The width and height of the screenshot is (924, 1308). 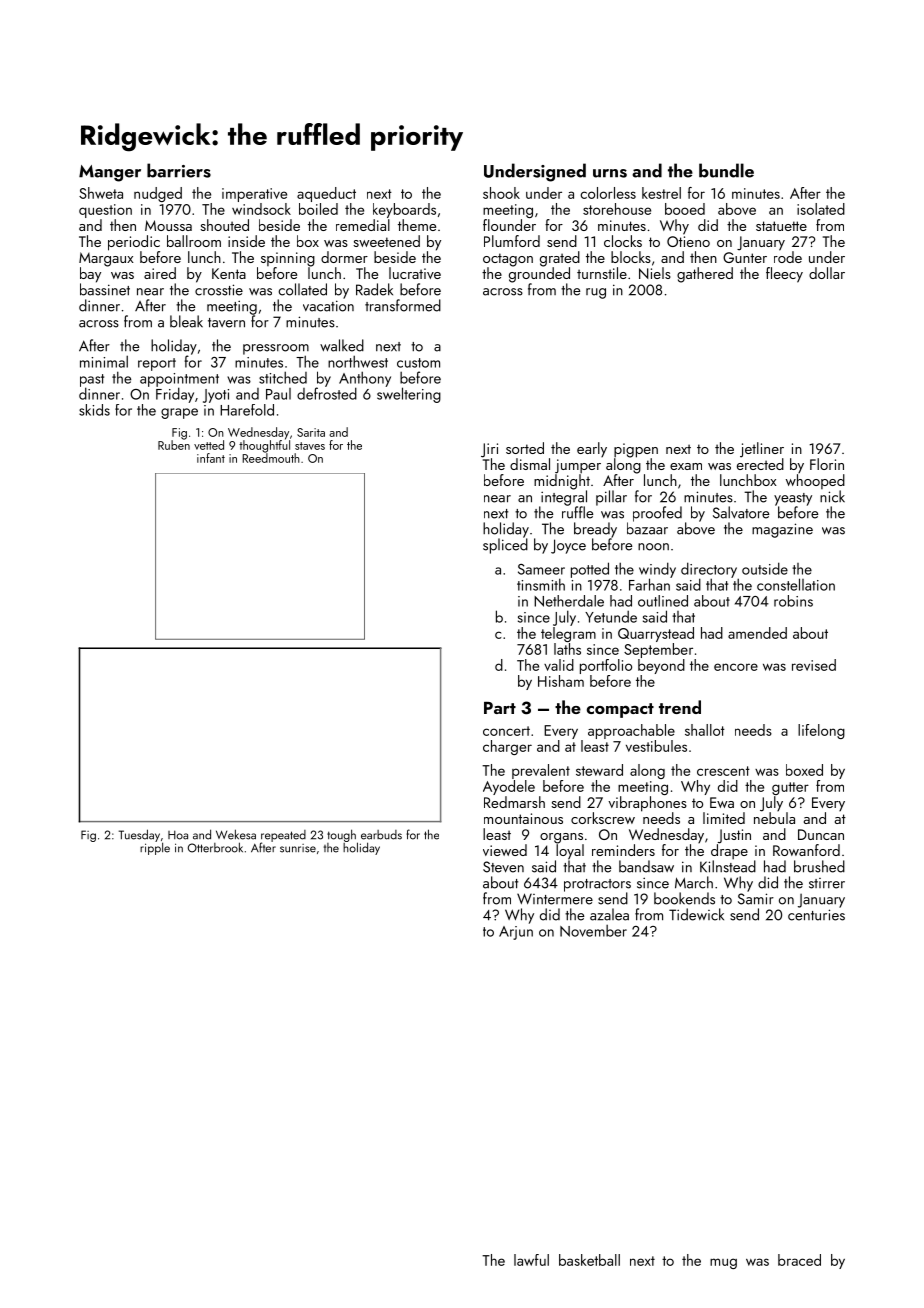 I want to click on dollar, so click(x=827, y=273).
